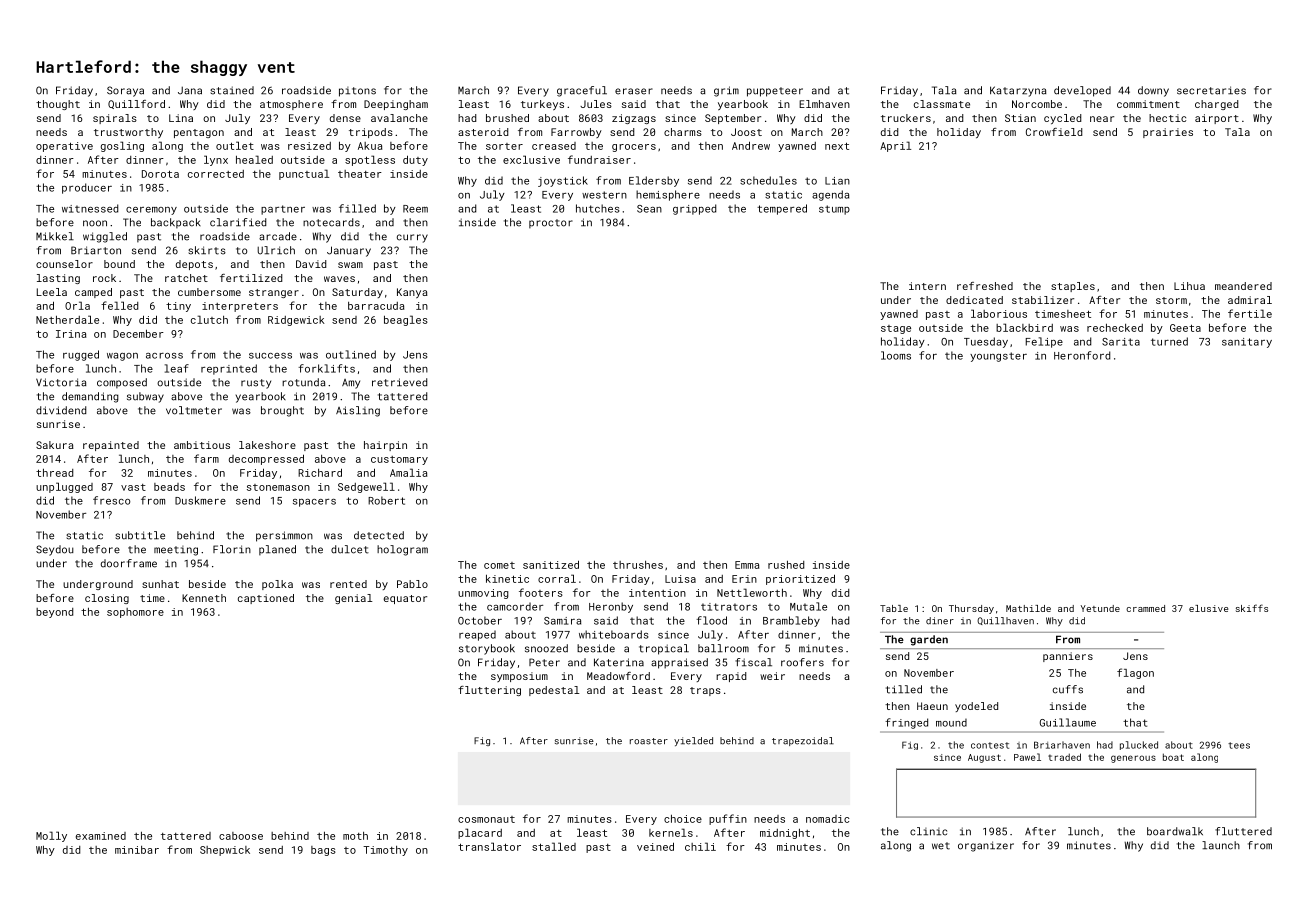  What do you see at coordinates (1185, 328) in the image?
I see `Geeta` at bounding box center [1185, 328].
